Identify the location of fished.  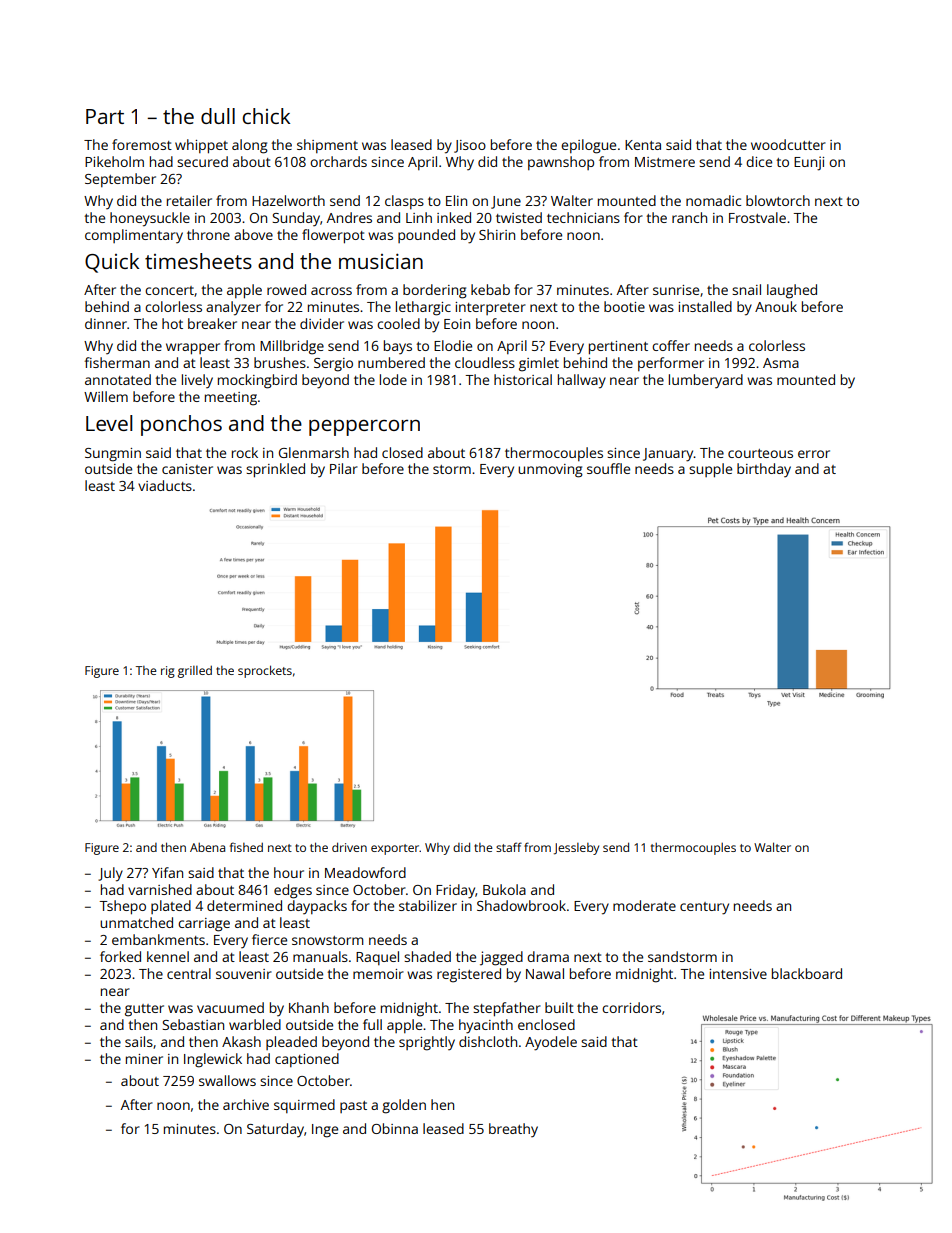
(246, 847).
